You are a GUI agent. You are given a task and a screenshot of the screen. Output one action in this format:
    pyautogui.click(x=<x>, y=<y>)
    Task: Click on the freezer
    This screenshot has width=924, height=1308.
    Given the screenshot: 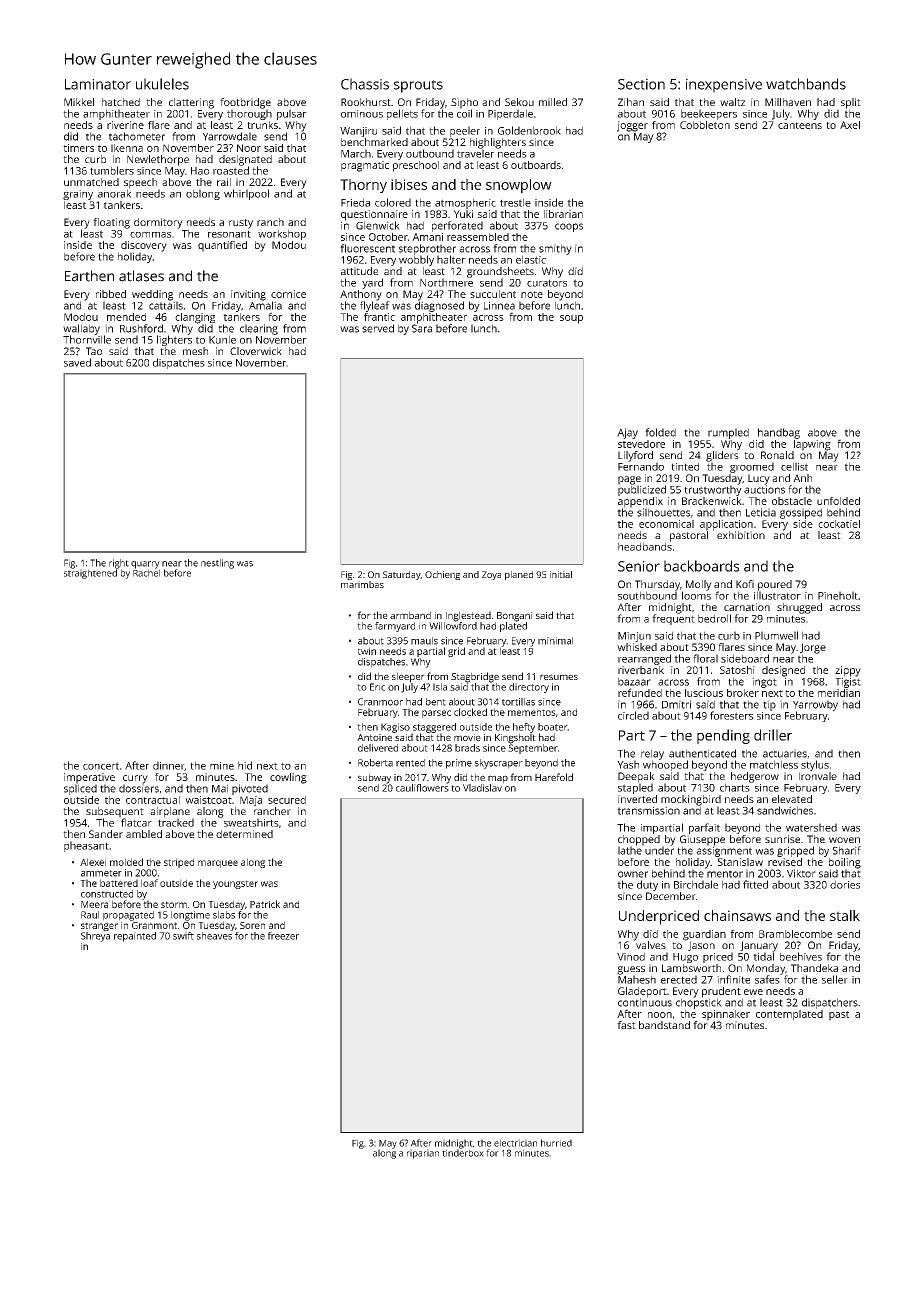 What is the action you would take?
    pyautogui.click(x=283, y=936)
